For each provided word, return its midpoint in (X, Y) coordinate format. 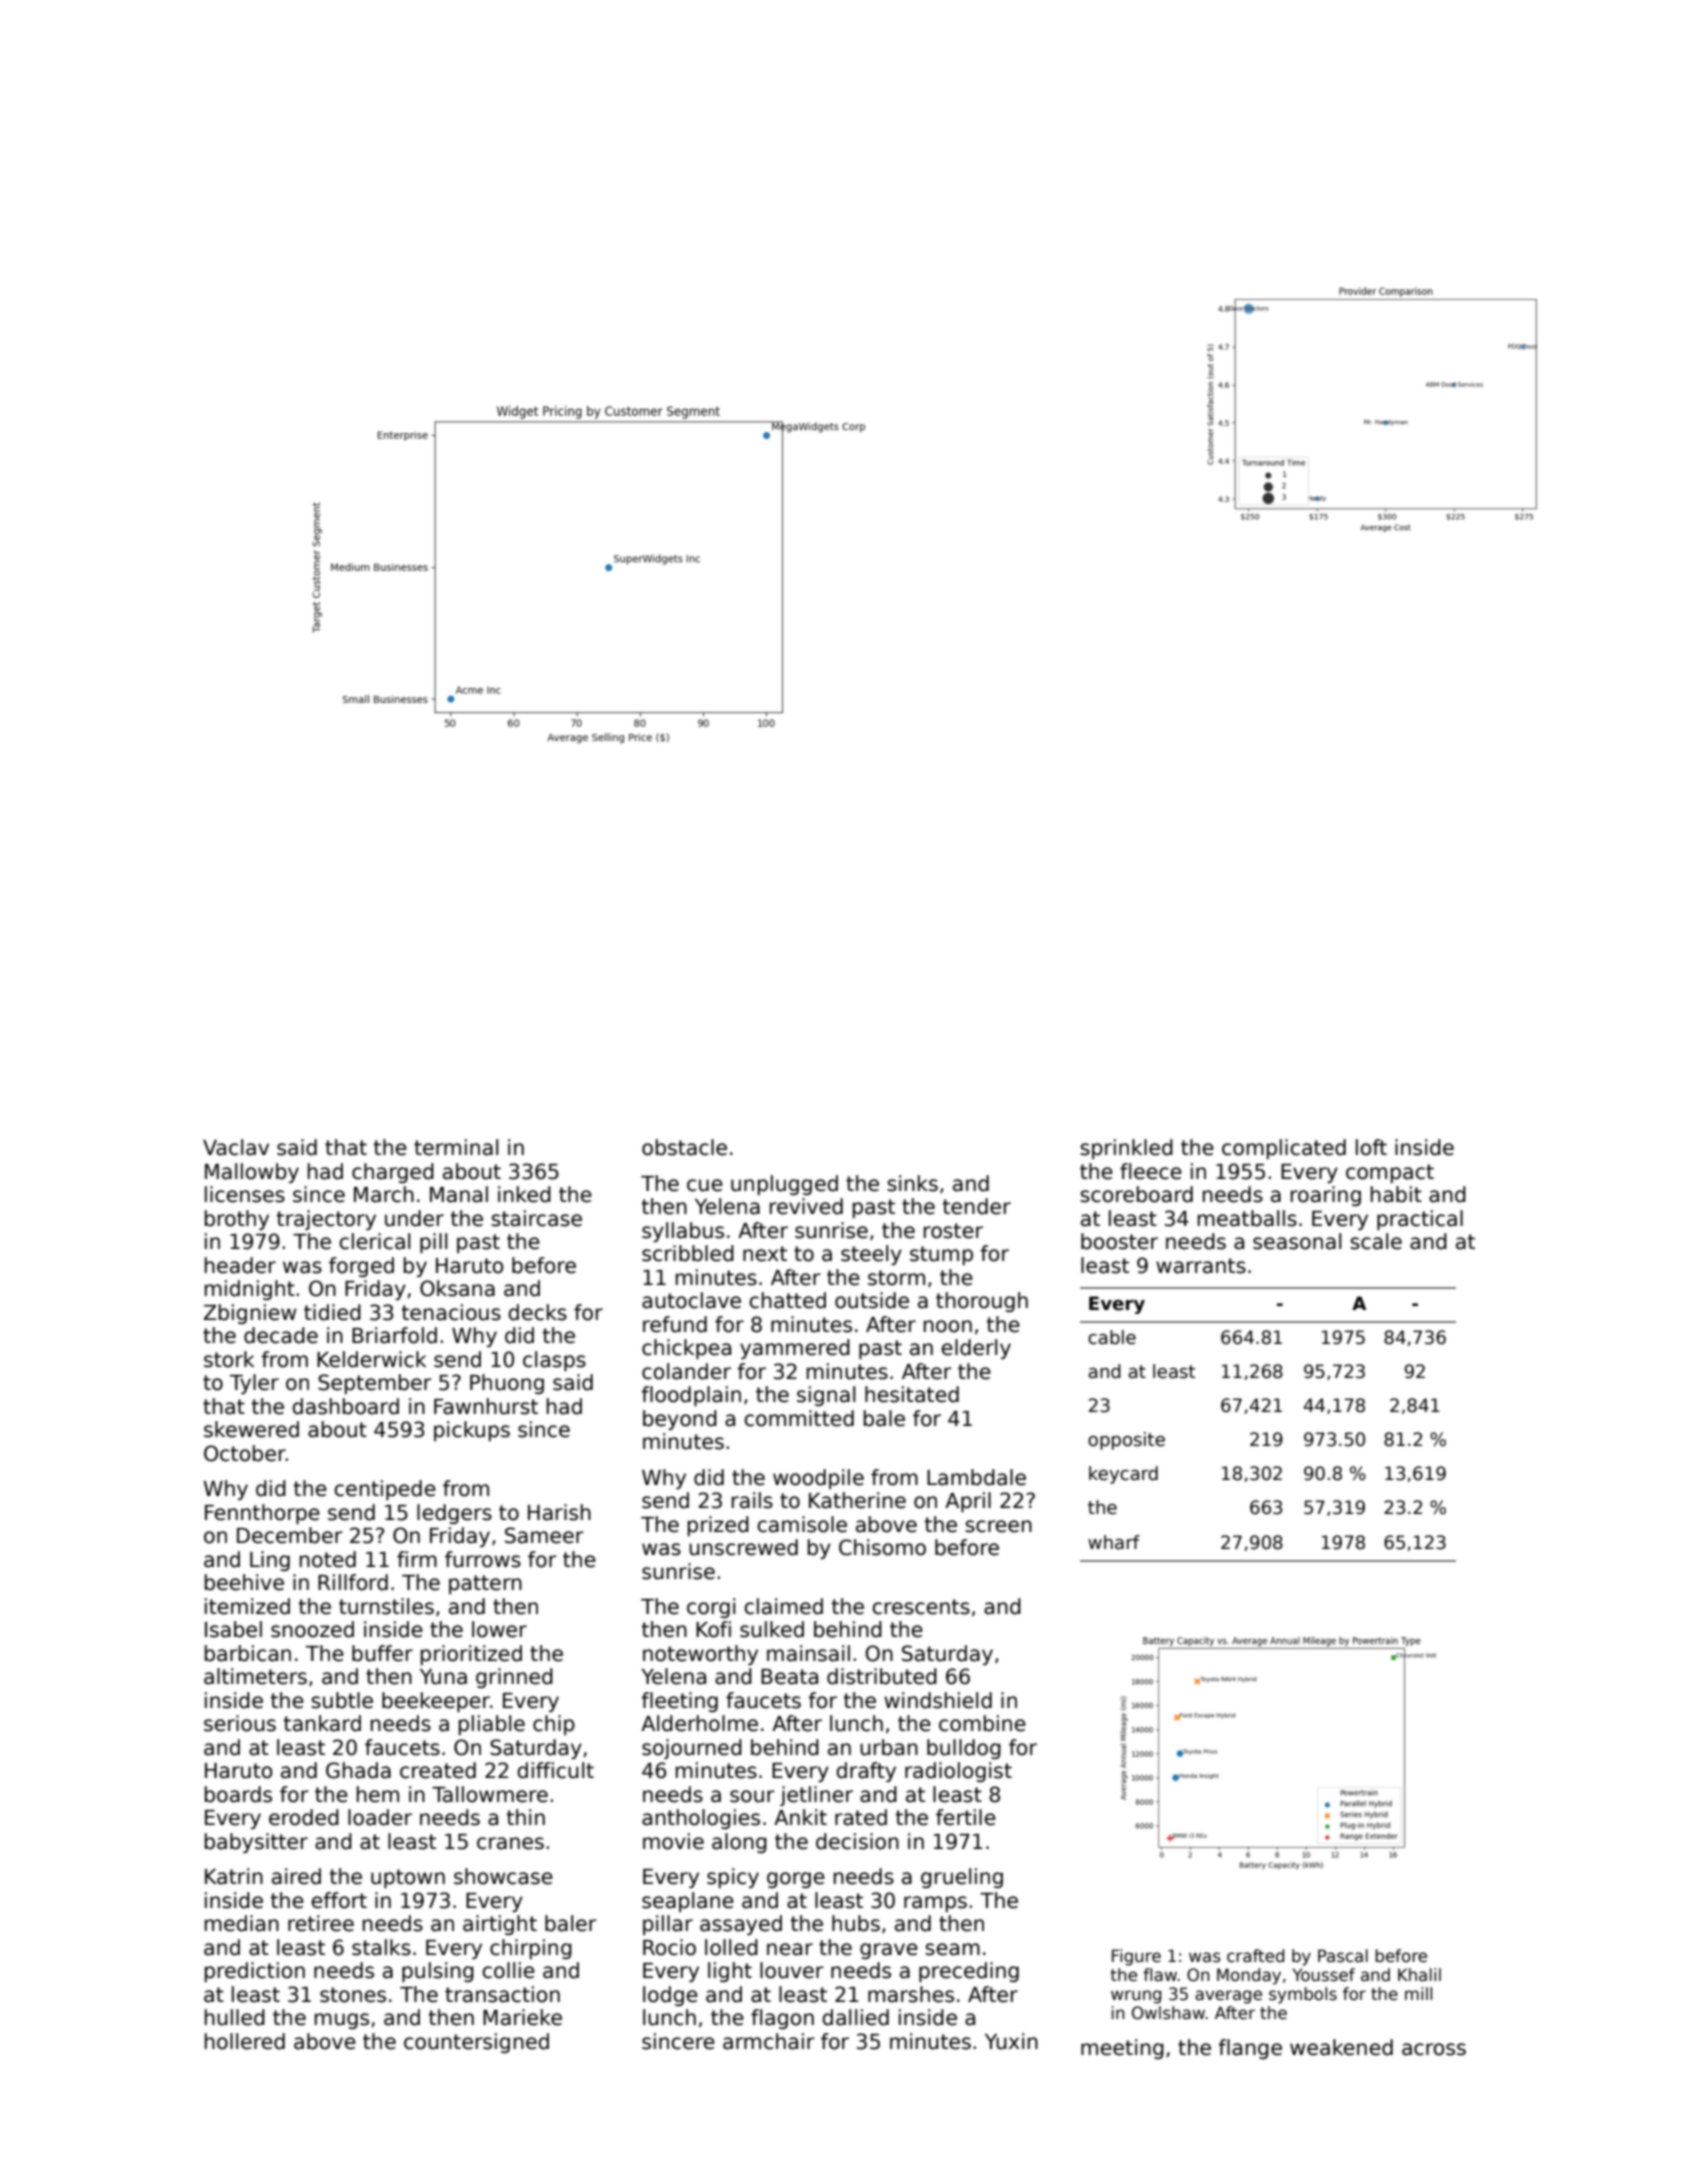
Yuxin (1011, 2041)
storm (896, 1278)
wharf (1114, 1542)
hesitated (912, 1394)
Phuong (507, 1384)
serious (240, 1723)
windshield (938, 1700)
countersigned (476, 2043)
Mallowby (252, 1173)
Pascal (1343, 1956)
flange (1250, 2049)
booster (1119, 1241)
